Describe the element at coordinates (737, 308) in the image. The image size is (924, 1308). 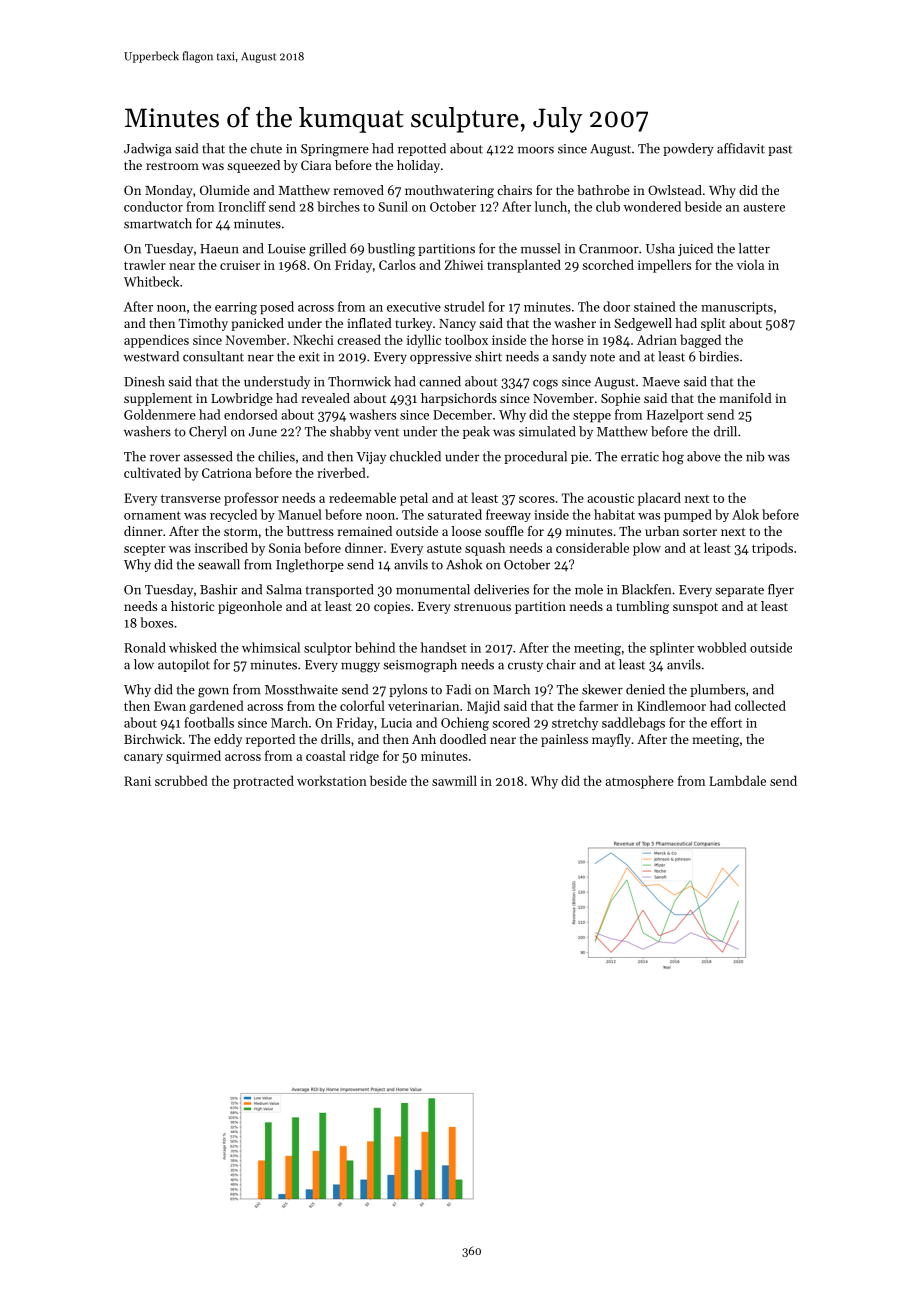
I see `manuscripts` at that location.
